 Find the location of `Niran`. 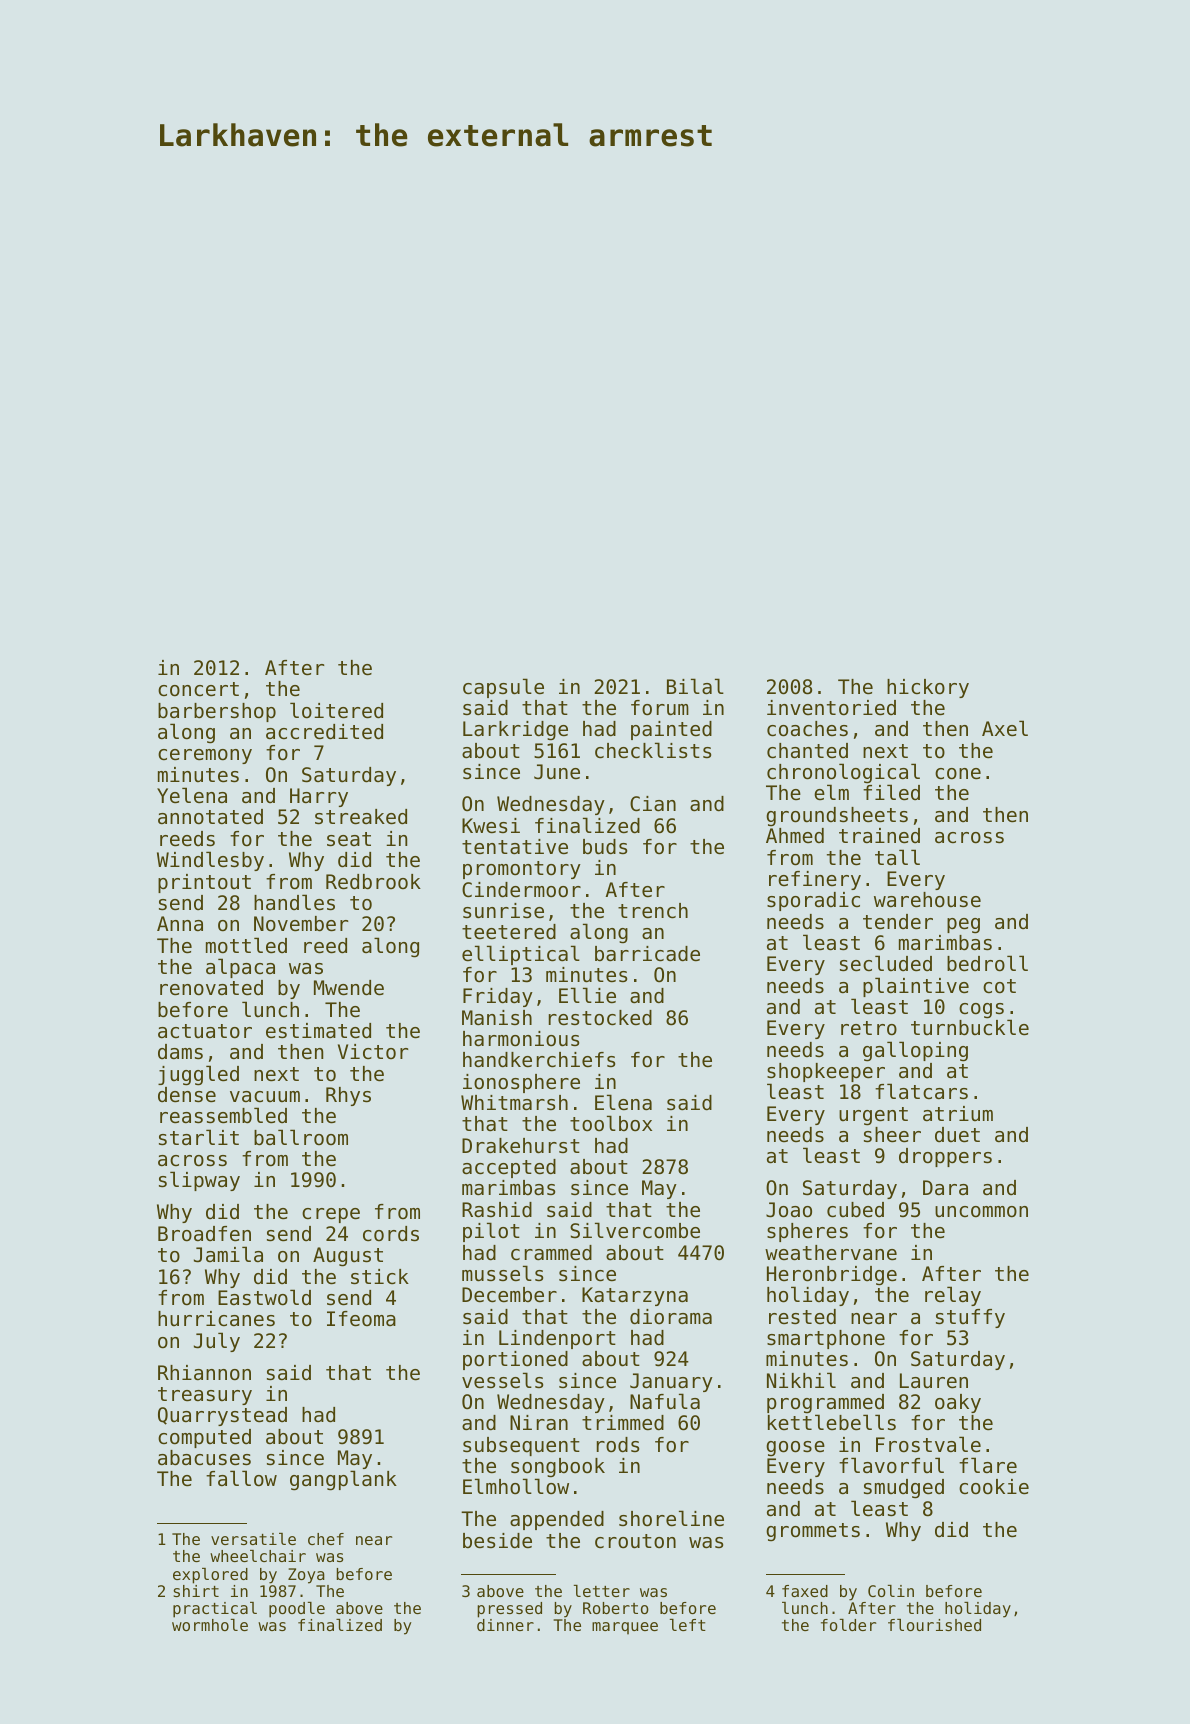

Niran is located at coordinates (539, 1423).
